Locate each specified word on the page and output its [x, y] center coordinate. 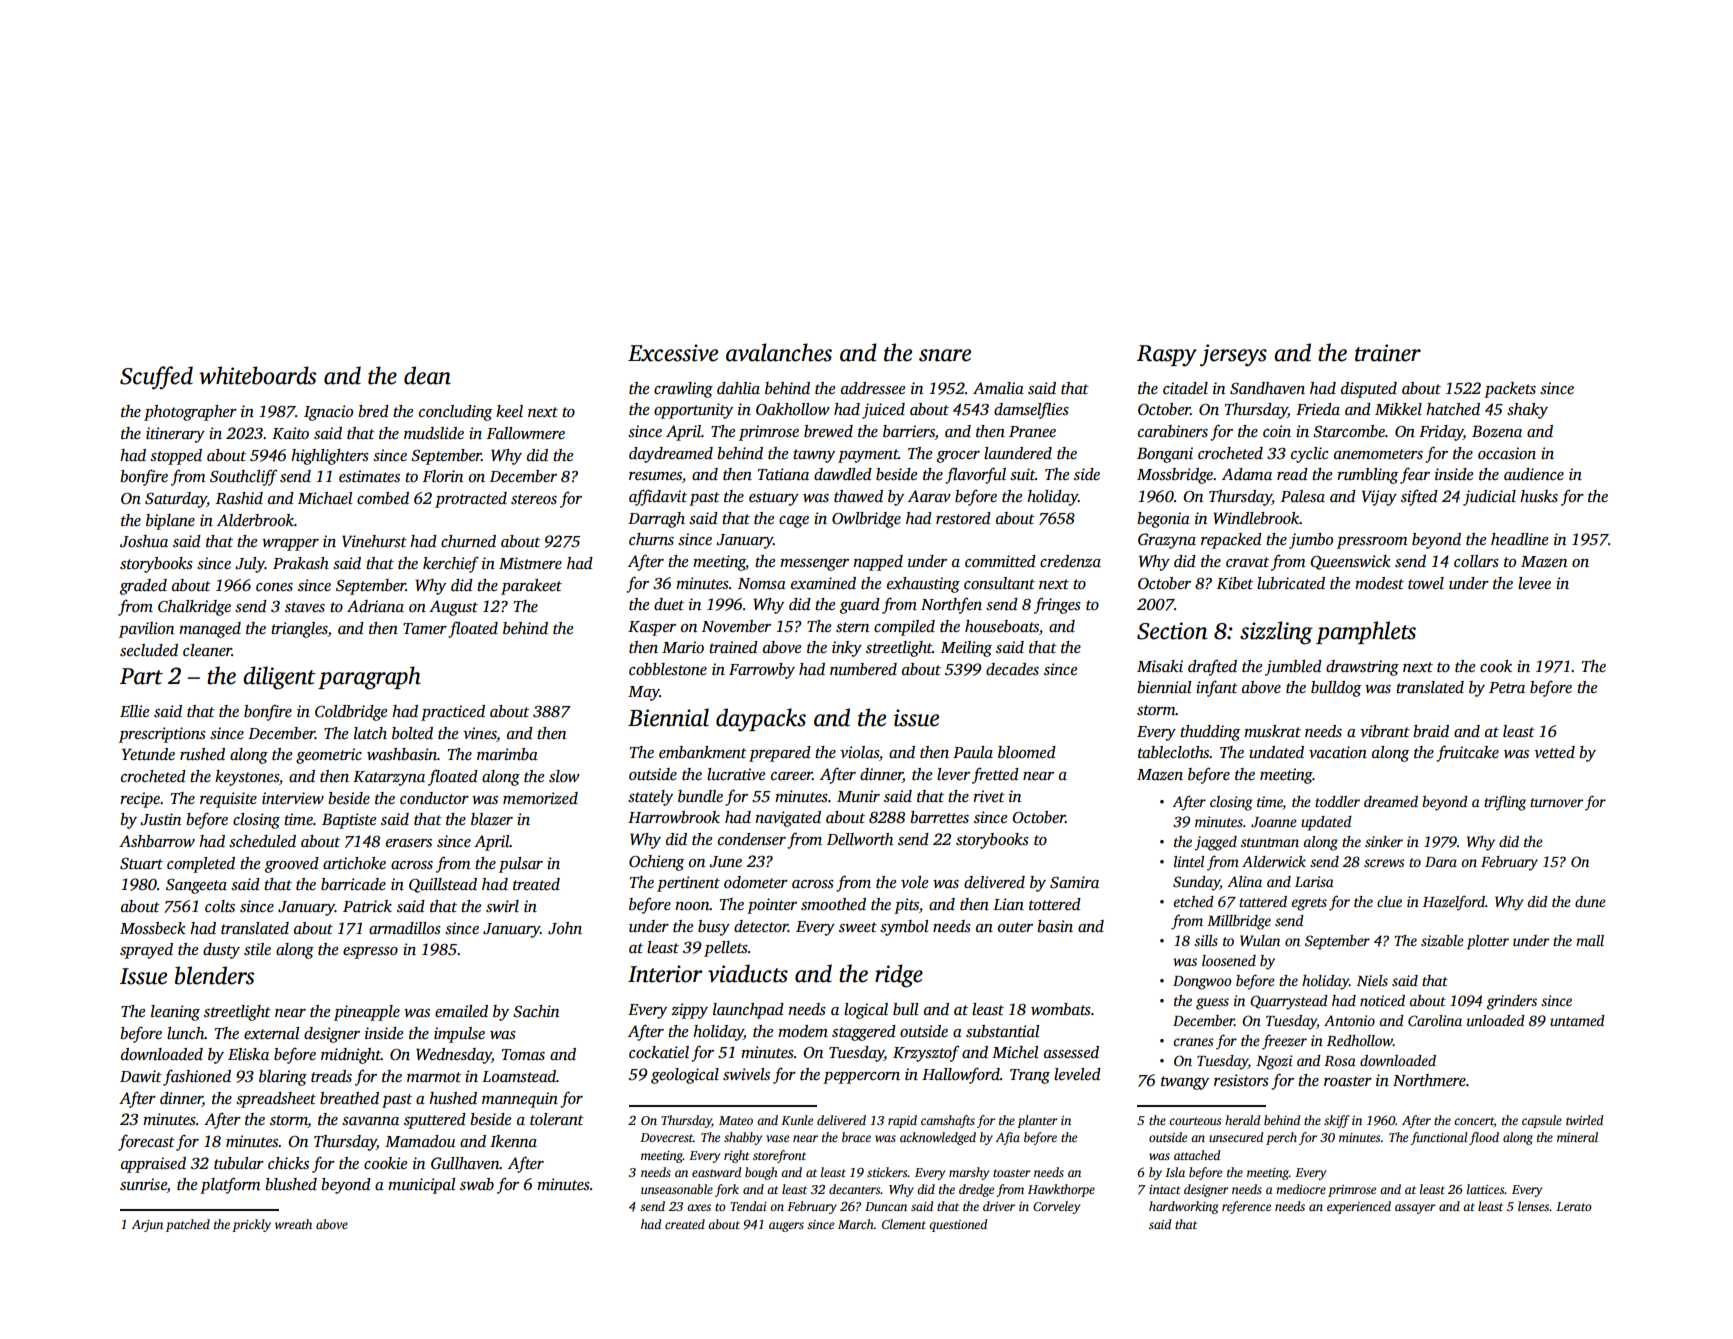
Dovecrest [666, 1137]
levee [1534, 583]
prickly [251, 1225]
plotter [1488, 942]
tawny [814, 456]
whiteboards [257, 375]
